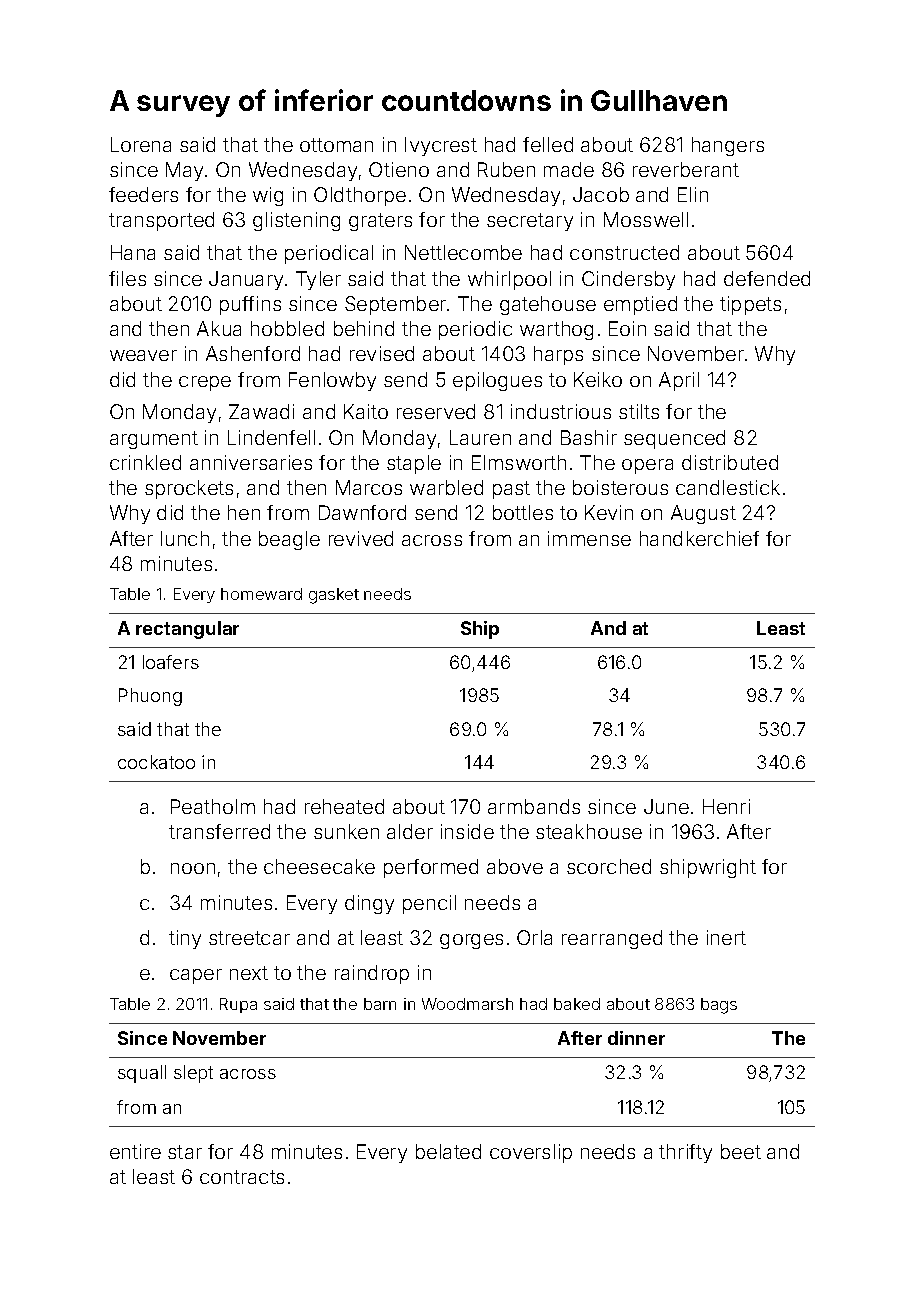 The height and width of the page is (1308, 924). I want to click on Rupa, so click(238, 1005).
